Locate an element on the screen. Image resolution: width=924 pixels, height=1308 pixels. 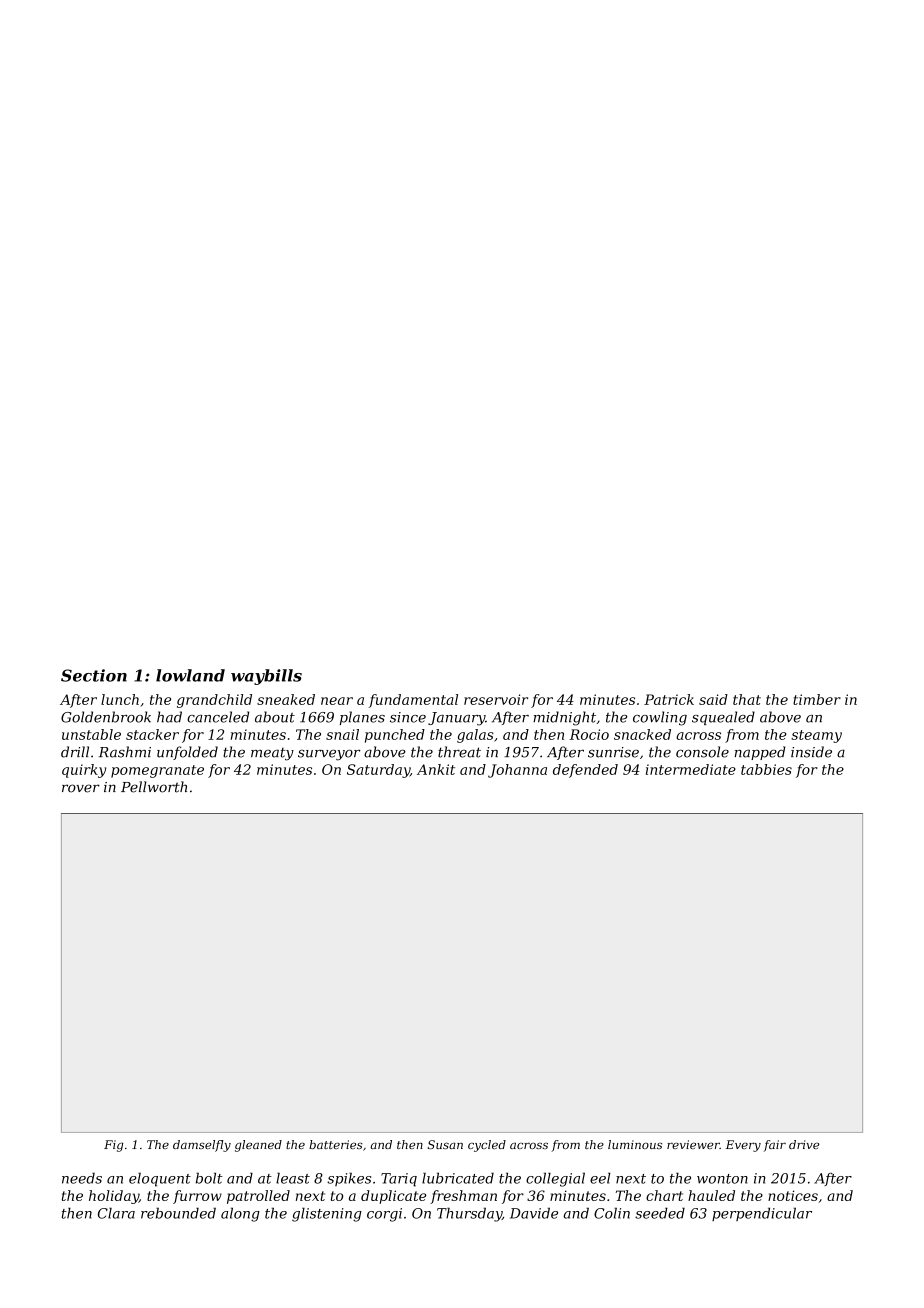
surveyor is located at coordinates (329, 755).
